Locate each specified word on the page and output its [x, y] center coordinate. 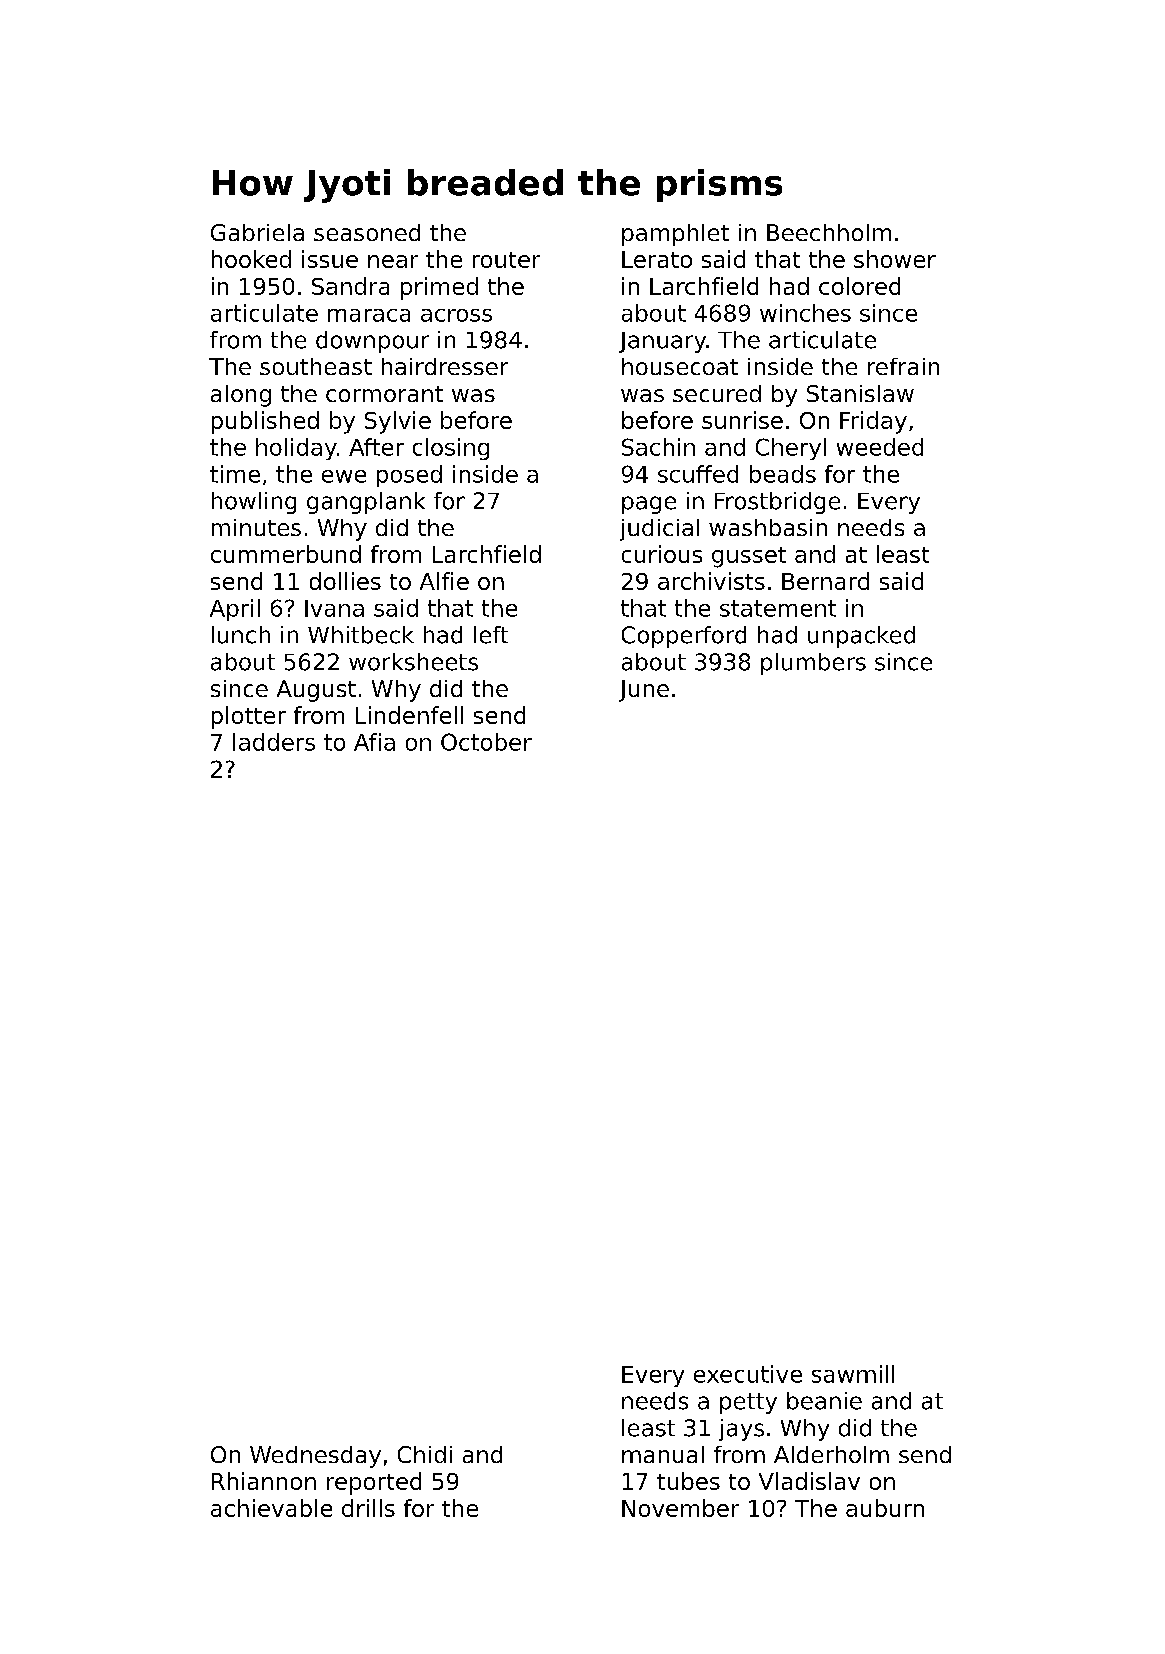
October [486, 742]
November [680, 1508]
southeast [316, 366]
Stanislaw [860, 393]
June [644, 691]
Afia [374, 742]
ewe [344, 476]
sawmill [853, 1374]
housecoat [680, 366]
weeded [880, 447]
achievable [271, 1508]
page [649, 505]
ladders [274, 742]
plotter [249, 717]
